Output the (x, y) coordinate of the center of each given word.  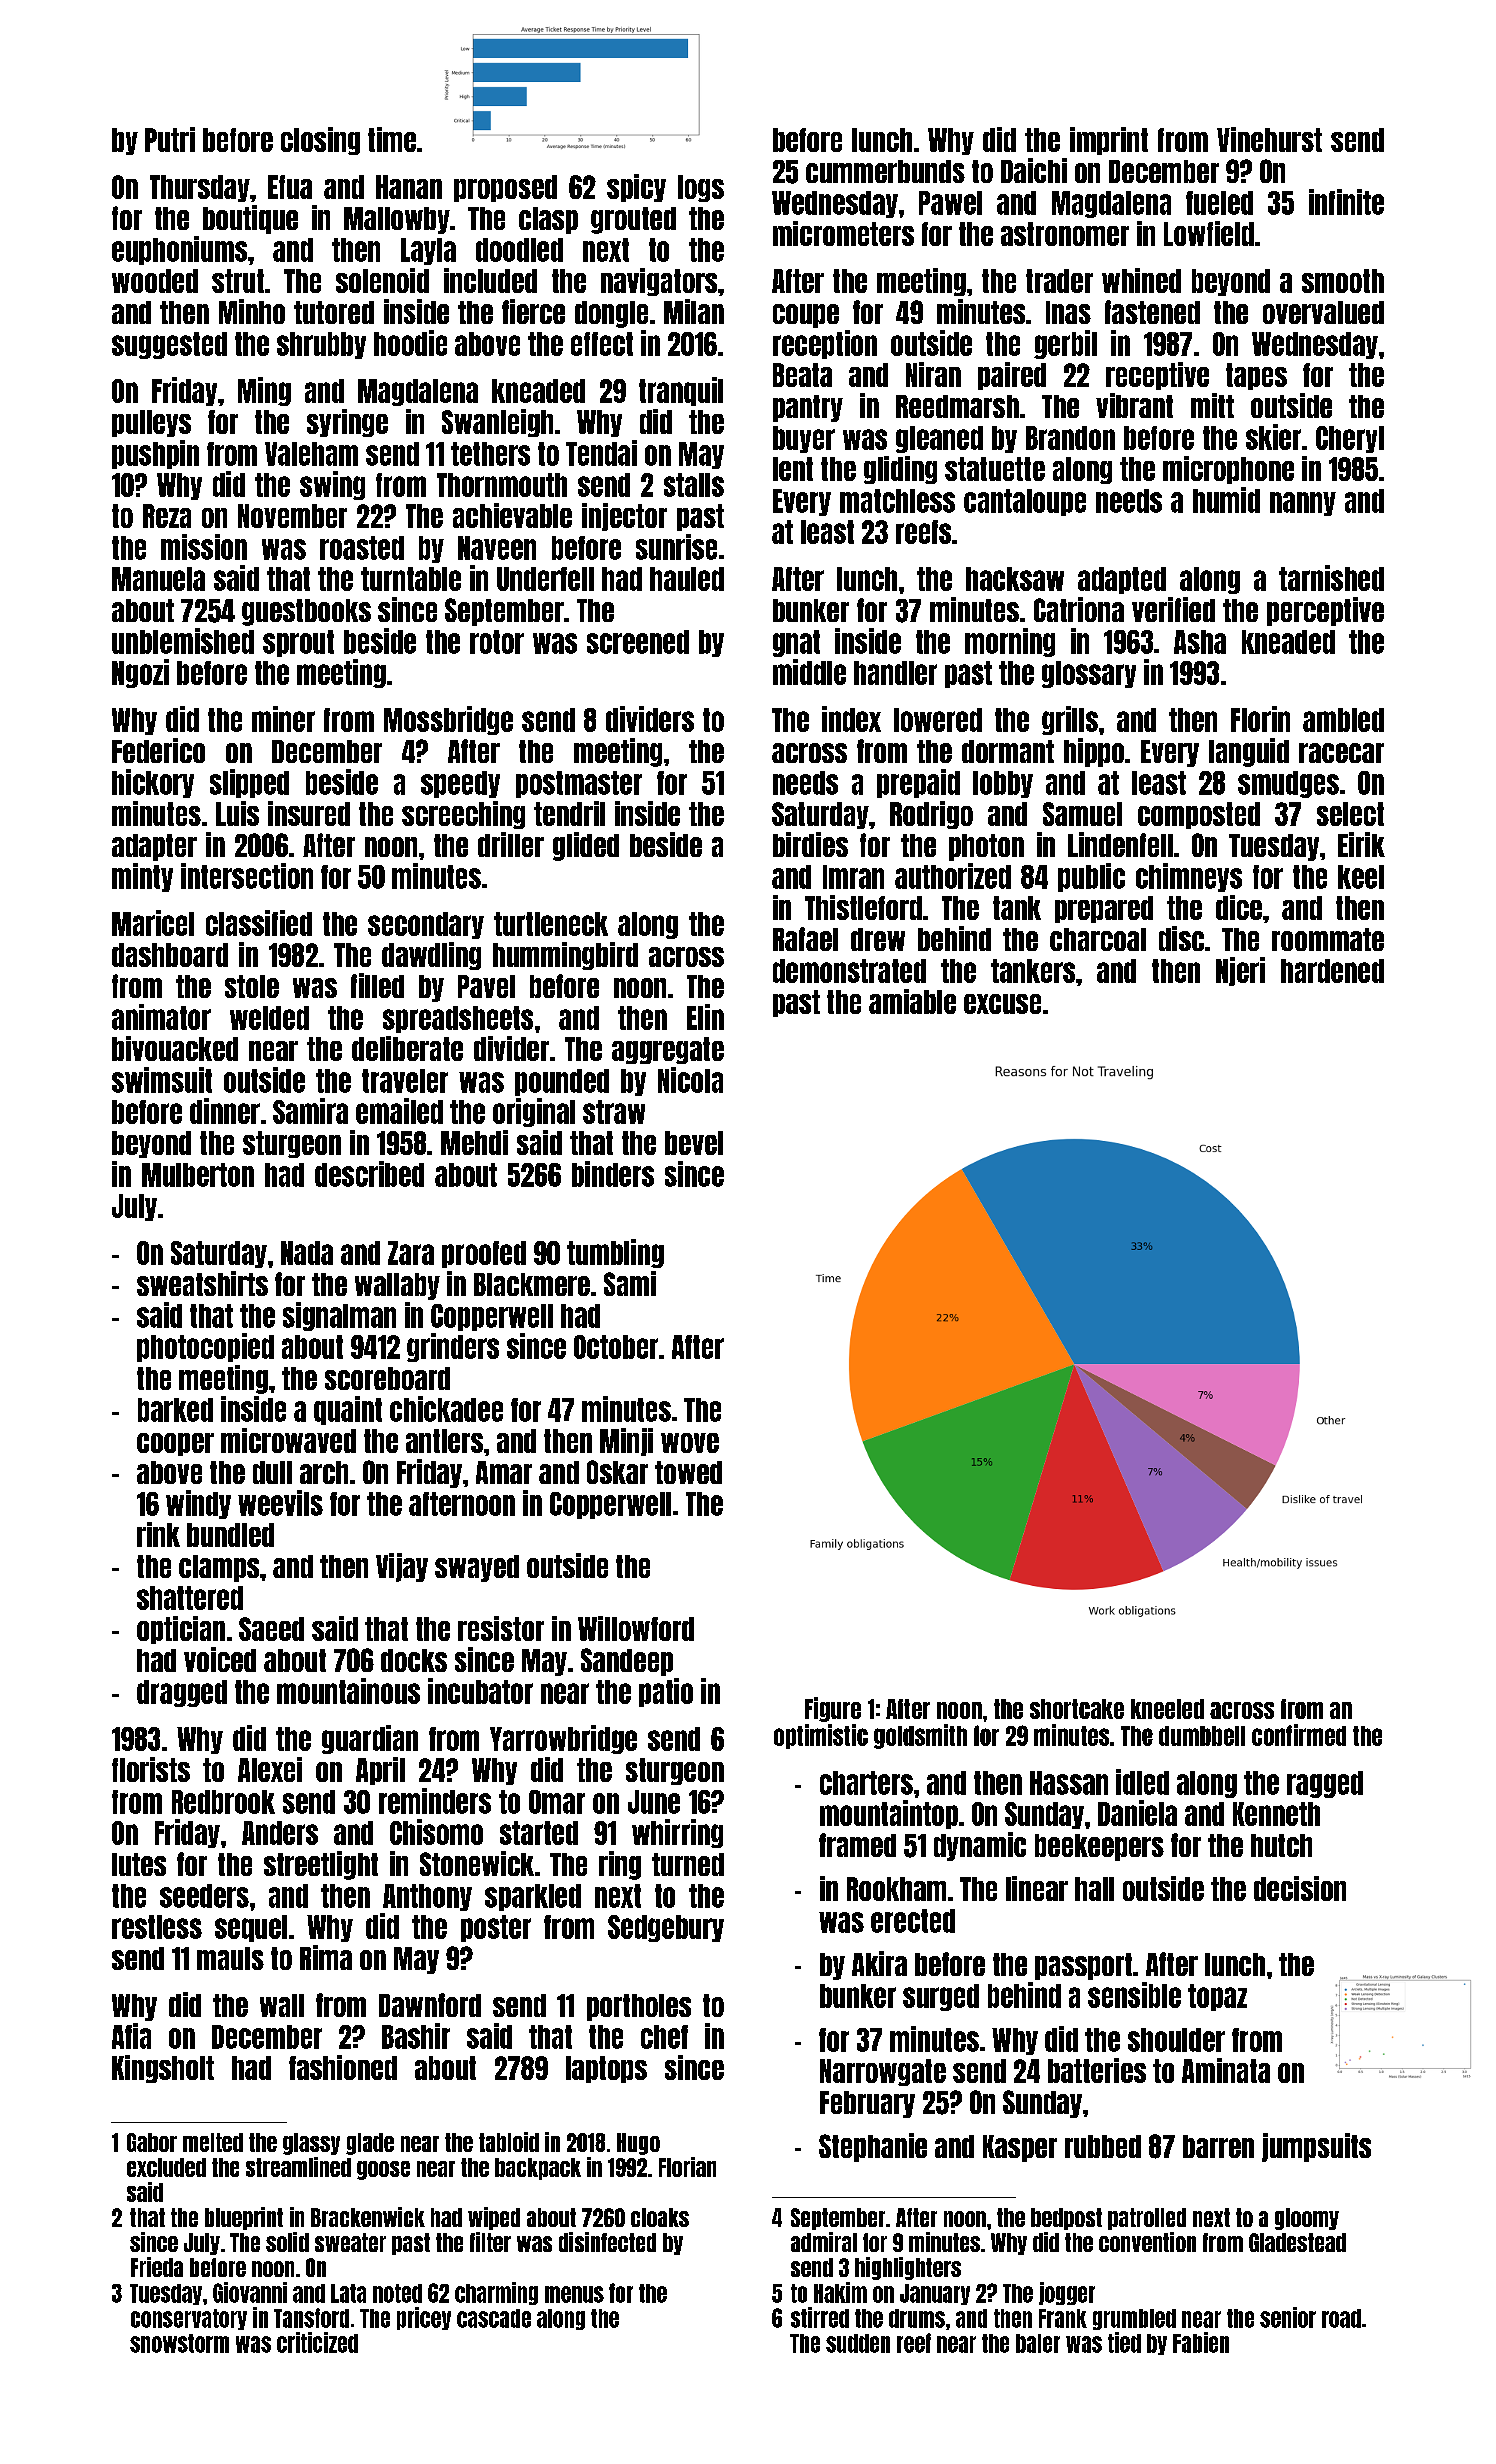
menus (574, 2294)
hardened (1332, 971)
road (1341, 2318)
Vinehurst (1269, 139)
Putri (170, 139)
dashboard (170, 955)
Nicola (690, 1080)
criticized (317, 2342)
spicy (636, 188)
